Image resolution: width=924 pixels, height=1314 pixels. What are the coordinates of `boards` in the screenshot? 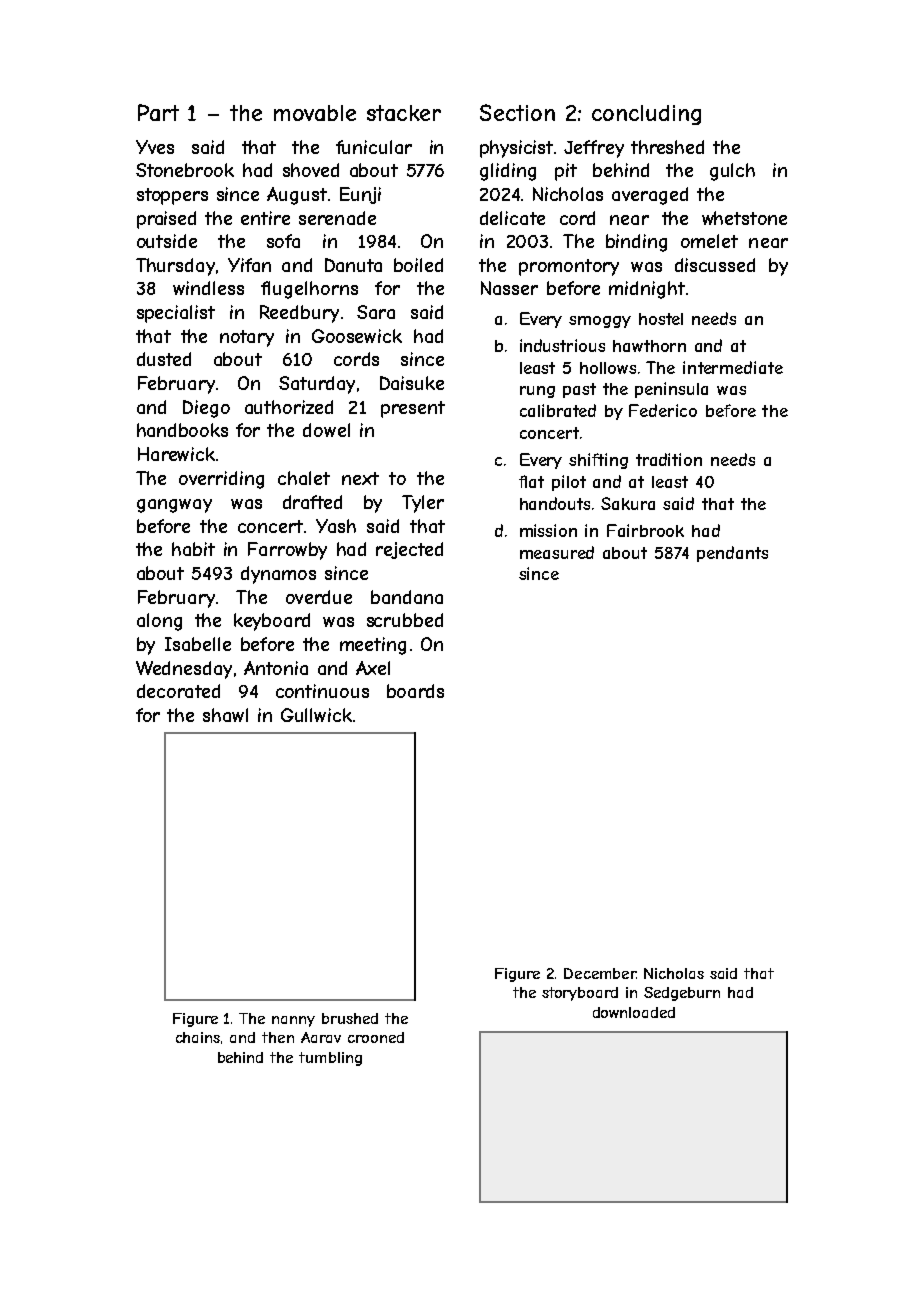 It's located at (415, 691).
